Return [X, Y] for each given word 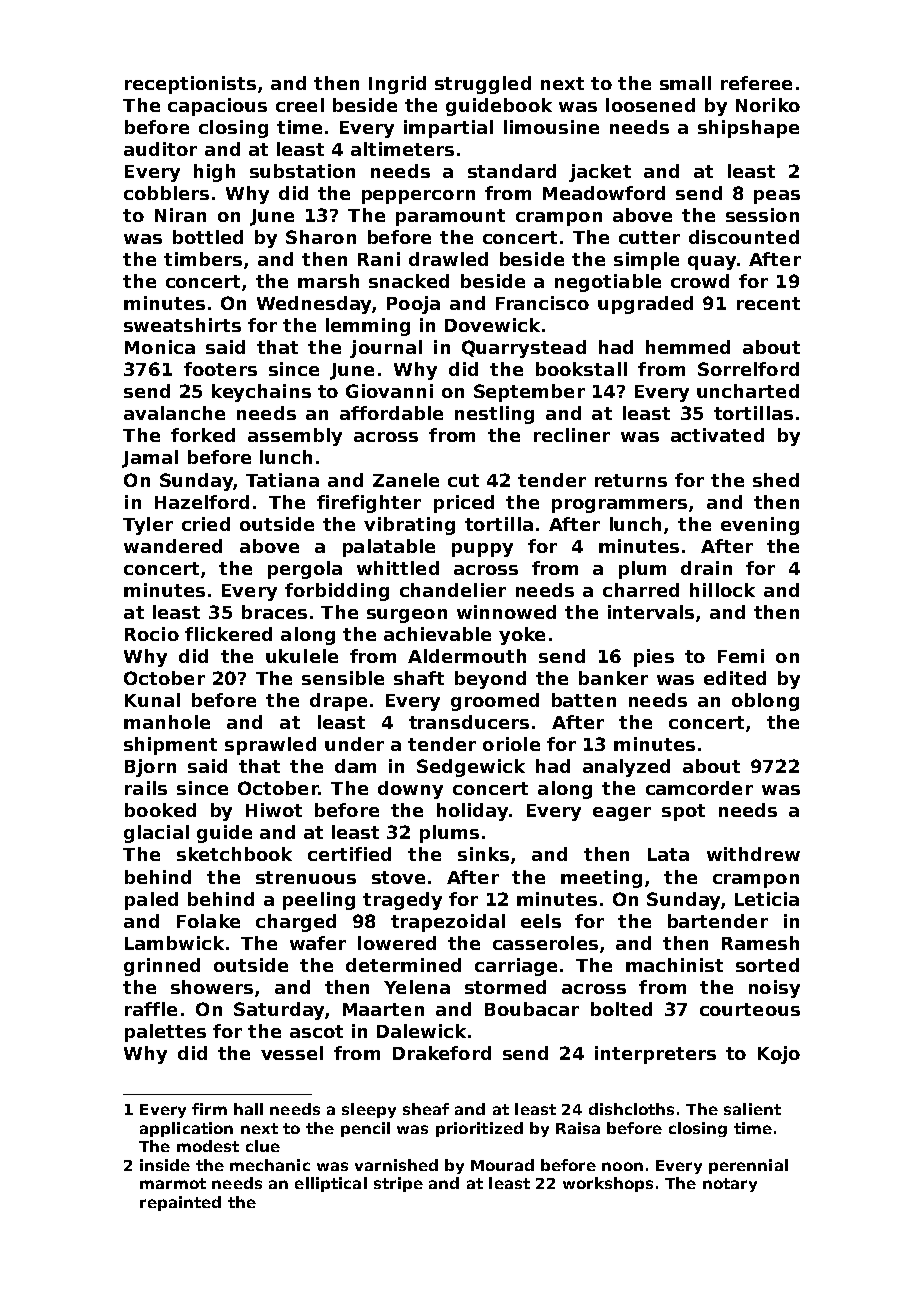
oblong [765, 702]
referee [756, 83]
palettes [165, 1033]
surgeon [407, 616]
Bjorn [150, 768]
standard [512, 171]
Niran [180, 215]
